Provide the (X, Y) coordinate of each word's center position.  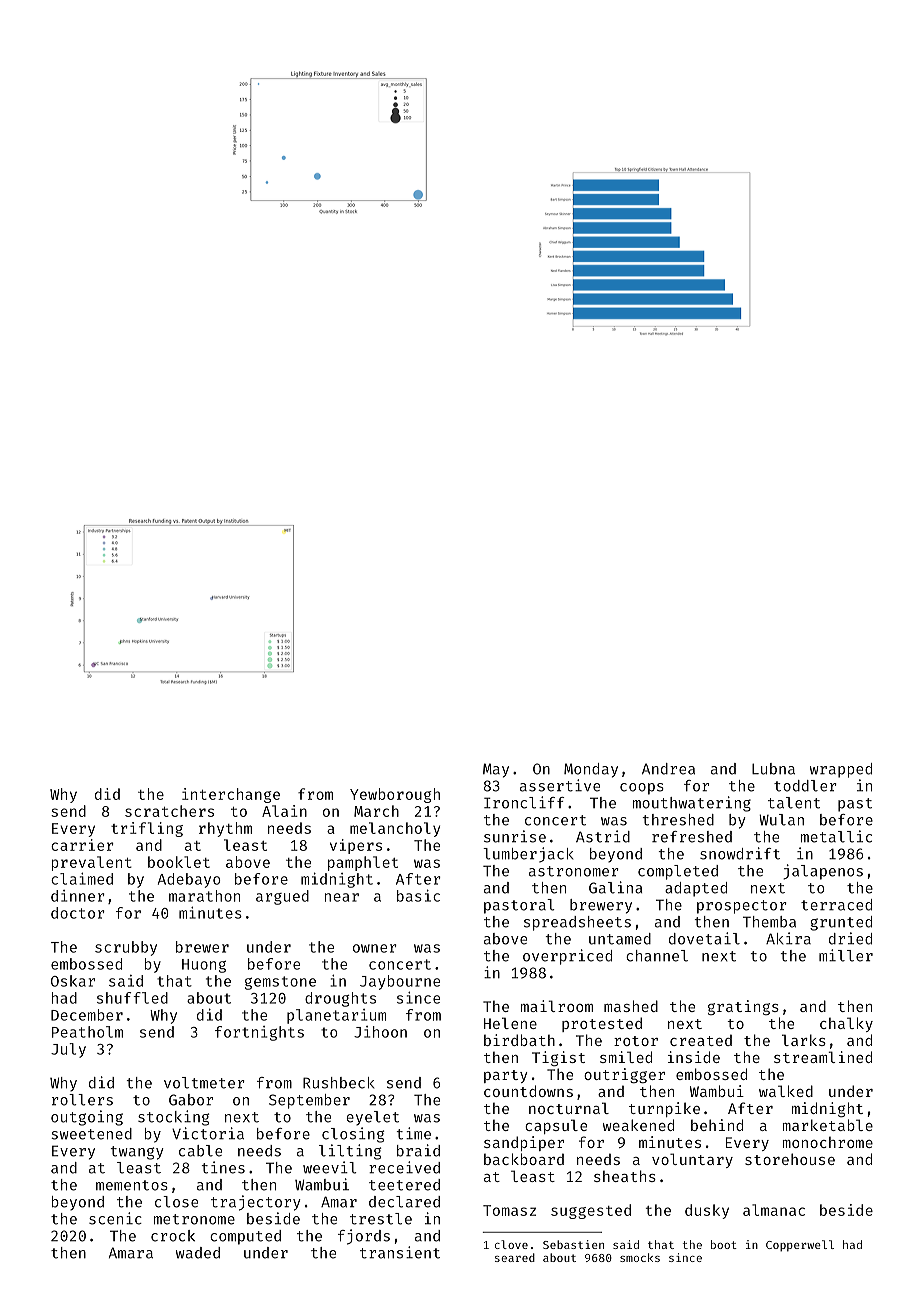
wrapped (841, 770)
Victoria (208, 1133)
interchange (231, 795)
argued (282, 897)
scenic (115, 1218)
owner (375, 948)
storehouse (790, 1159)
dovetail (704, 938)
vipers (356, 846)
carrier (82, 845)
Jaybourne (400, 982)
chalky (846, 1024)
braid (418, 1150)
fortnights (259, 1033)
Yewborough (395, 795)
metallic (836, 836)
